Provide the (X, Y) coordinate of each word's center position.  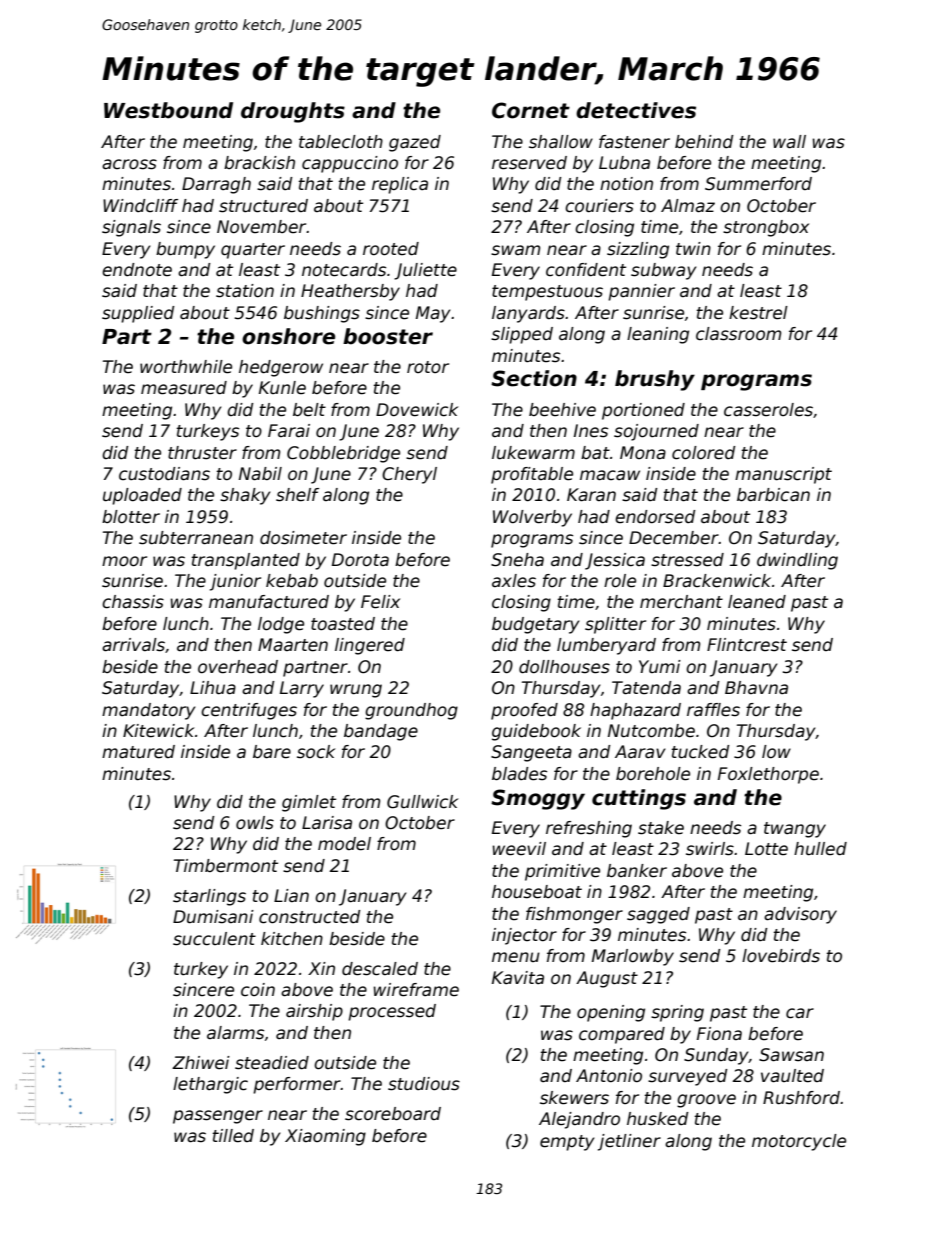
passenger (218, 1117)
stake (661, 828)
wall (789, 142)
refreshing (589, 829)
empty (567, 1143)
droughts (293, 112)
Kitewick (158, 731)
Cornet (531, 110)
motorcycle (799, 1142)
